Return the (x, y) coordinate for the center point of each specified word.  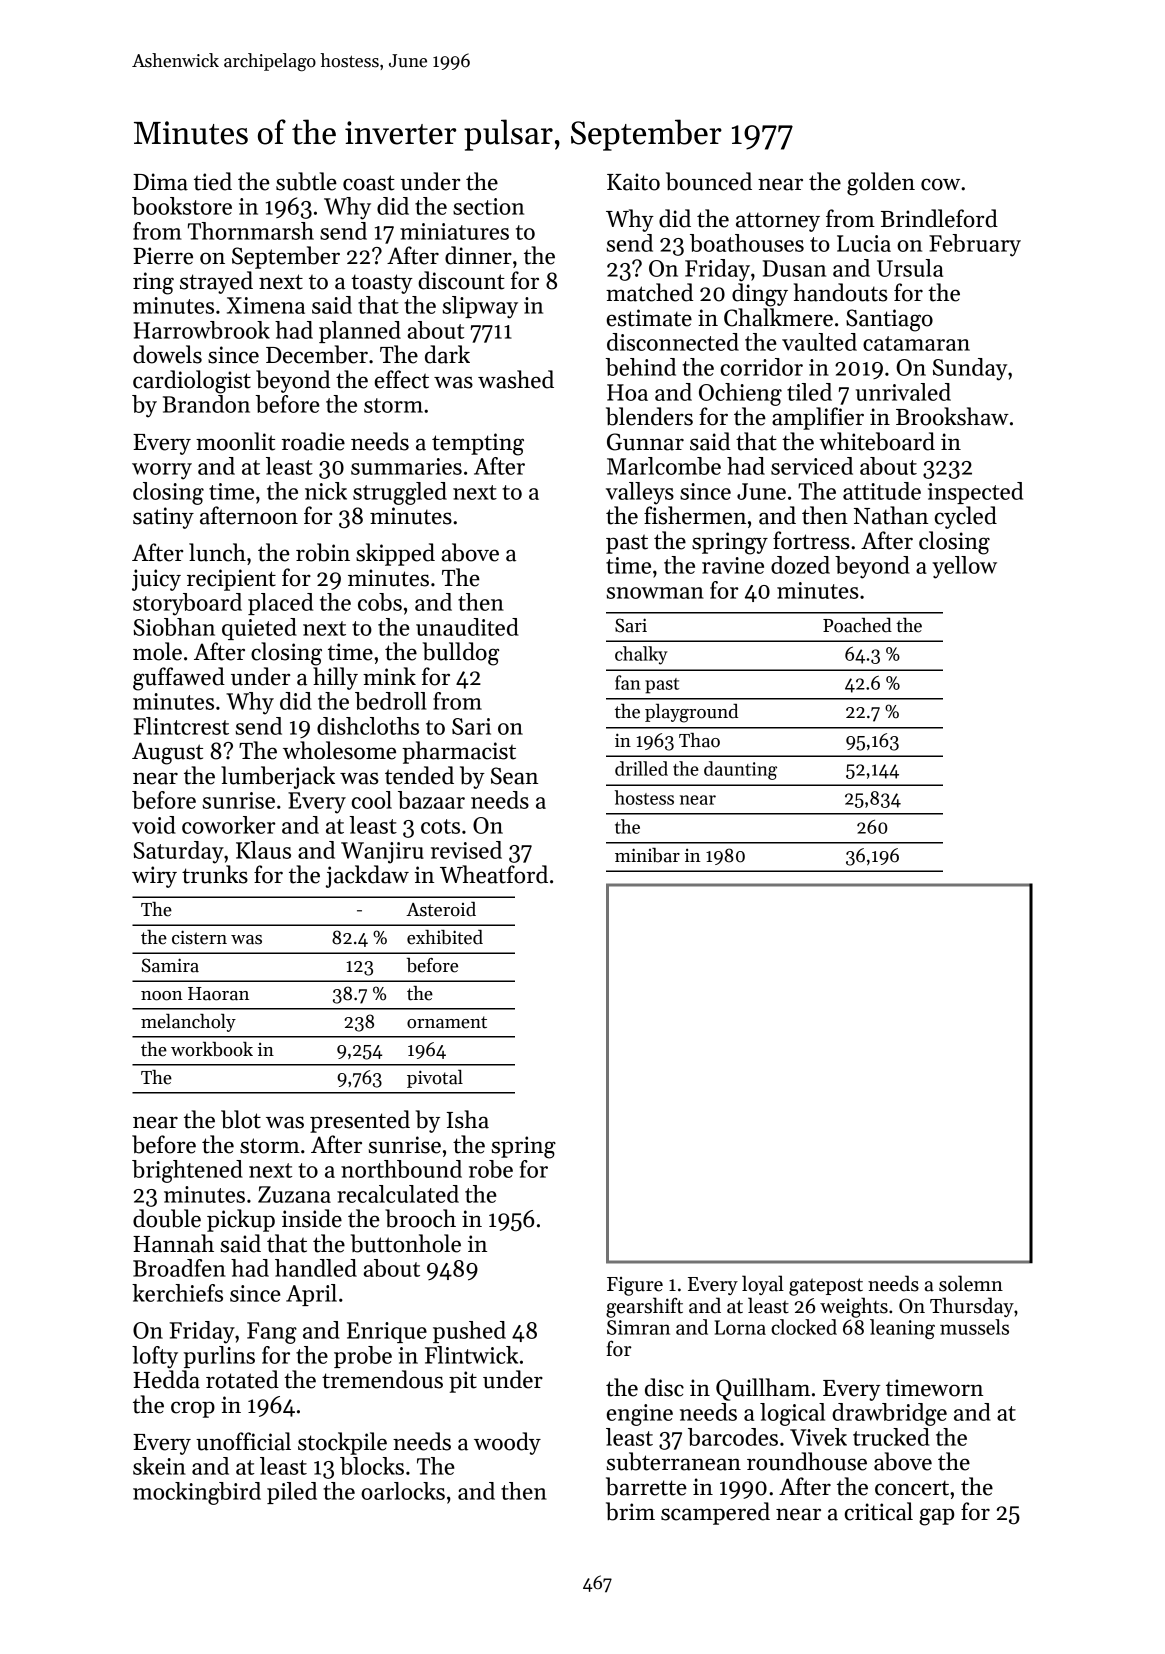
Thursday (972, 1307)
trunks (215, 874)
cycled (966, 517)
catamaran (916, 343)
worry (162, 471)
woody (507, 1443)
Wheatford (494, 874)
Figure (635, 1286)
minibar (647, 855)
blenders (649, 416)
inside (312, 1218)
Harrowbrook (202, 330)
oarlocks (403, 1491)
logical (792, 1414)
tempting (478, 444)
